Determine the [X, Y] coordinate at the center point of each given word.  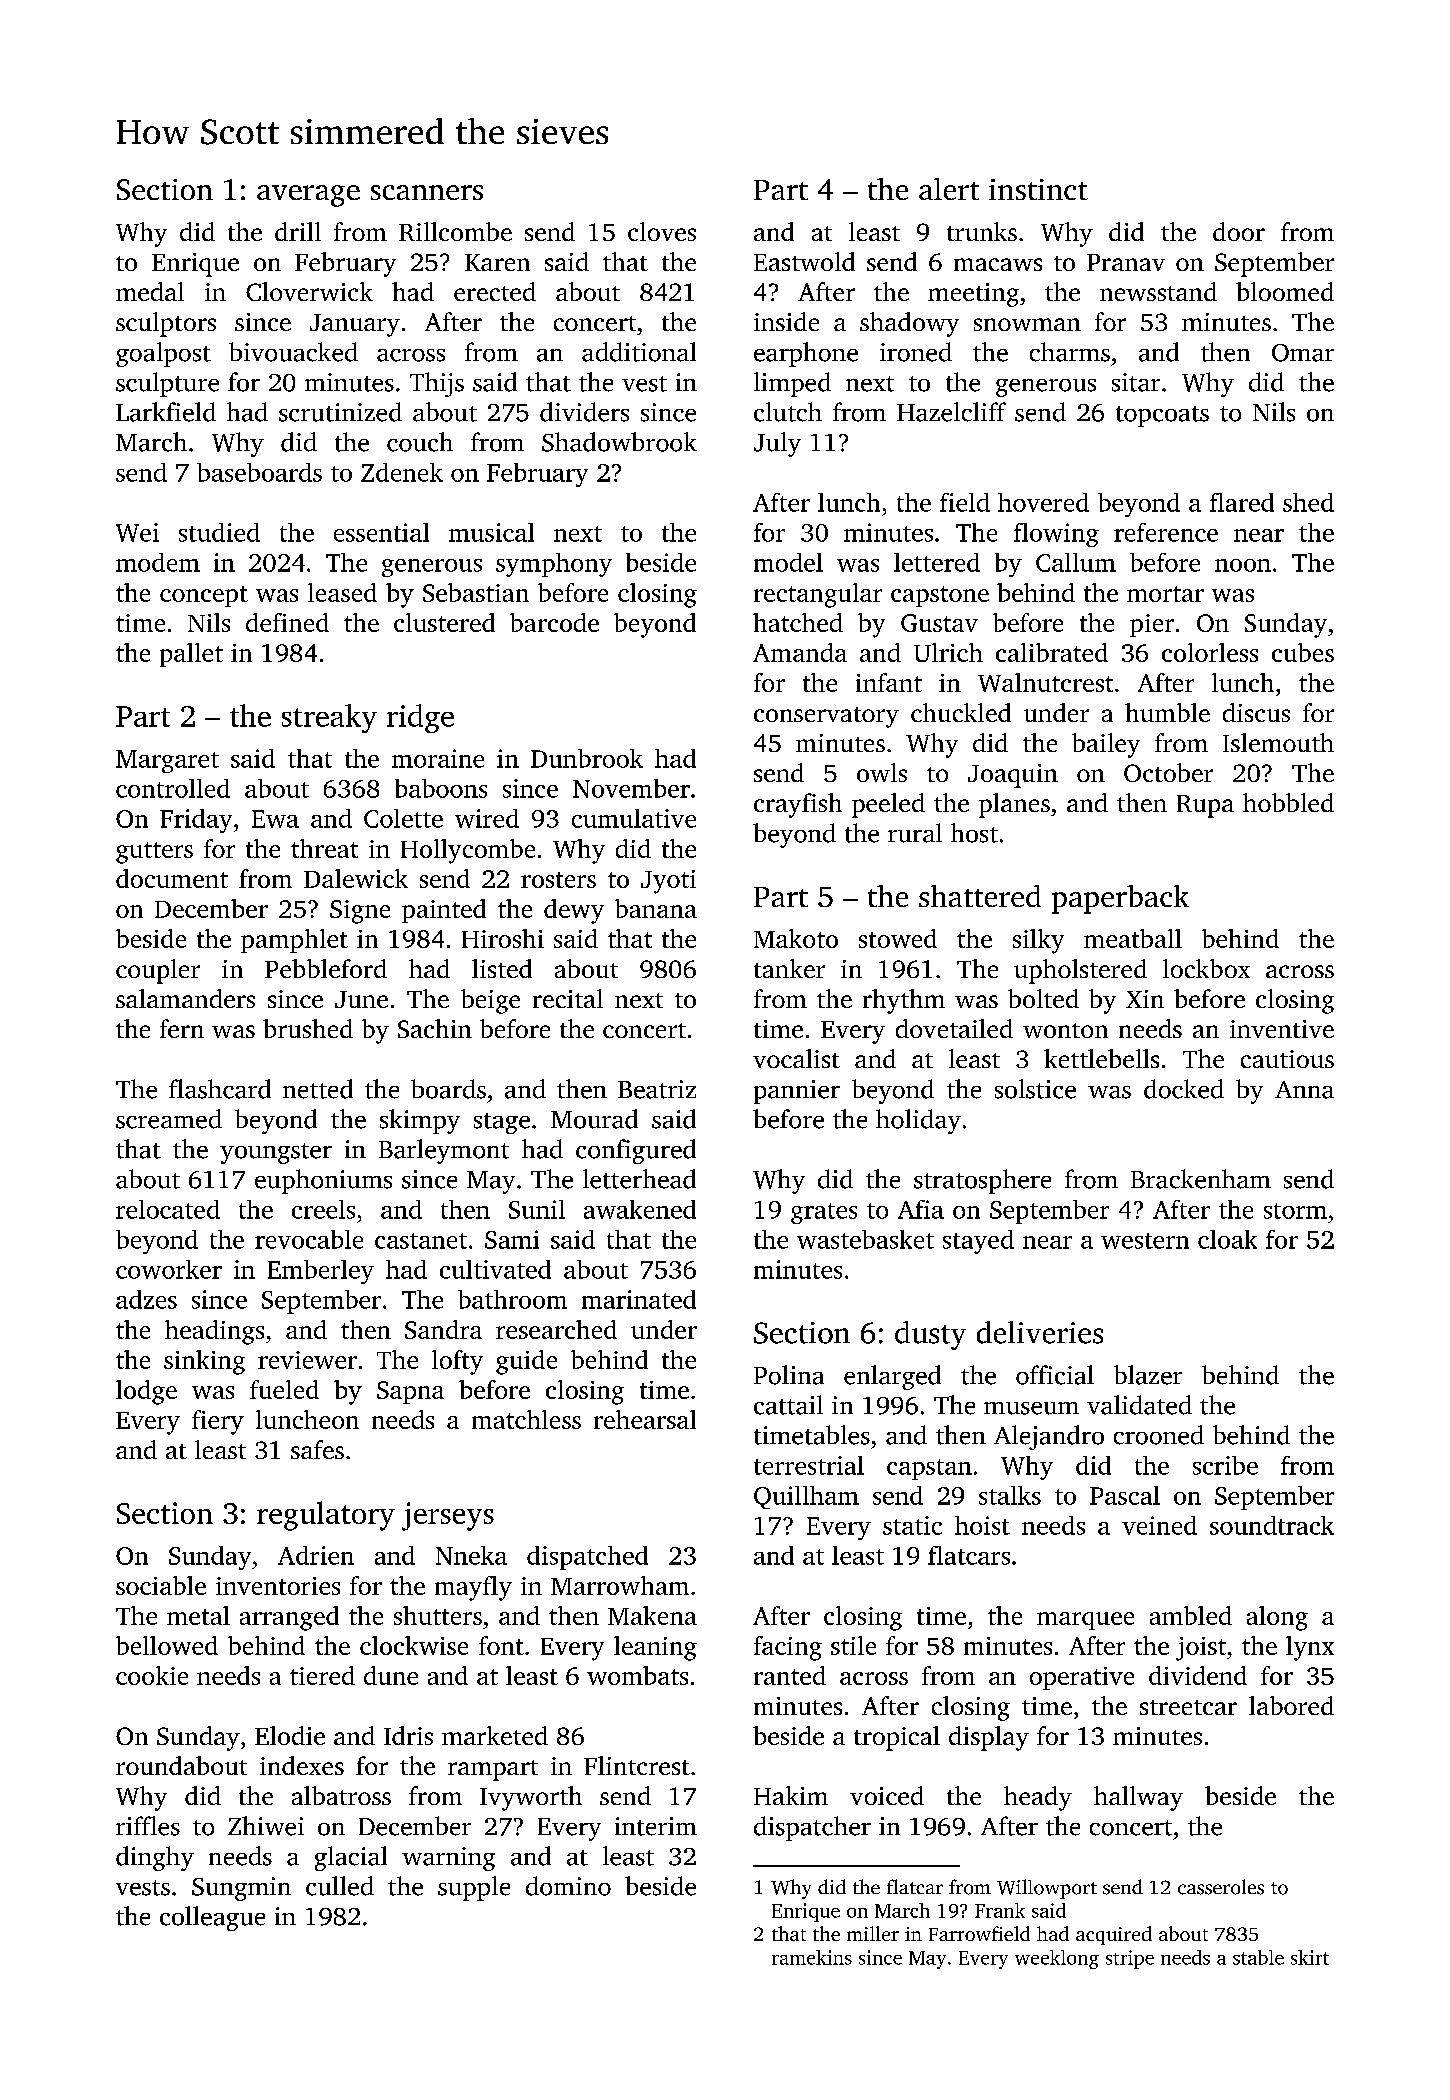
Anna [1304, 1090]
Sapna [410, 1392]
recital [568, 998]
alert [949, 189]
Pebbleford [326, 968]
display [989, 1738]
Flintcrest [637, 1765]
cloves [662, 231]
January [355, 325]
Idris [408, 1735]
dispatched [587, 1558]
